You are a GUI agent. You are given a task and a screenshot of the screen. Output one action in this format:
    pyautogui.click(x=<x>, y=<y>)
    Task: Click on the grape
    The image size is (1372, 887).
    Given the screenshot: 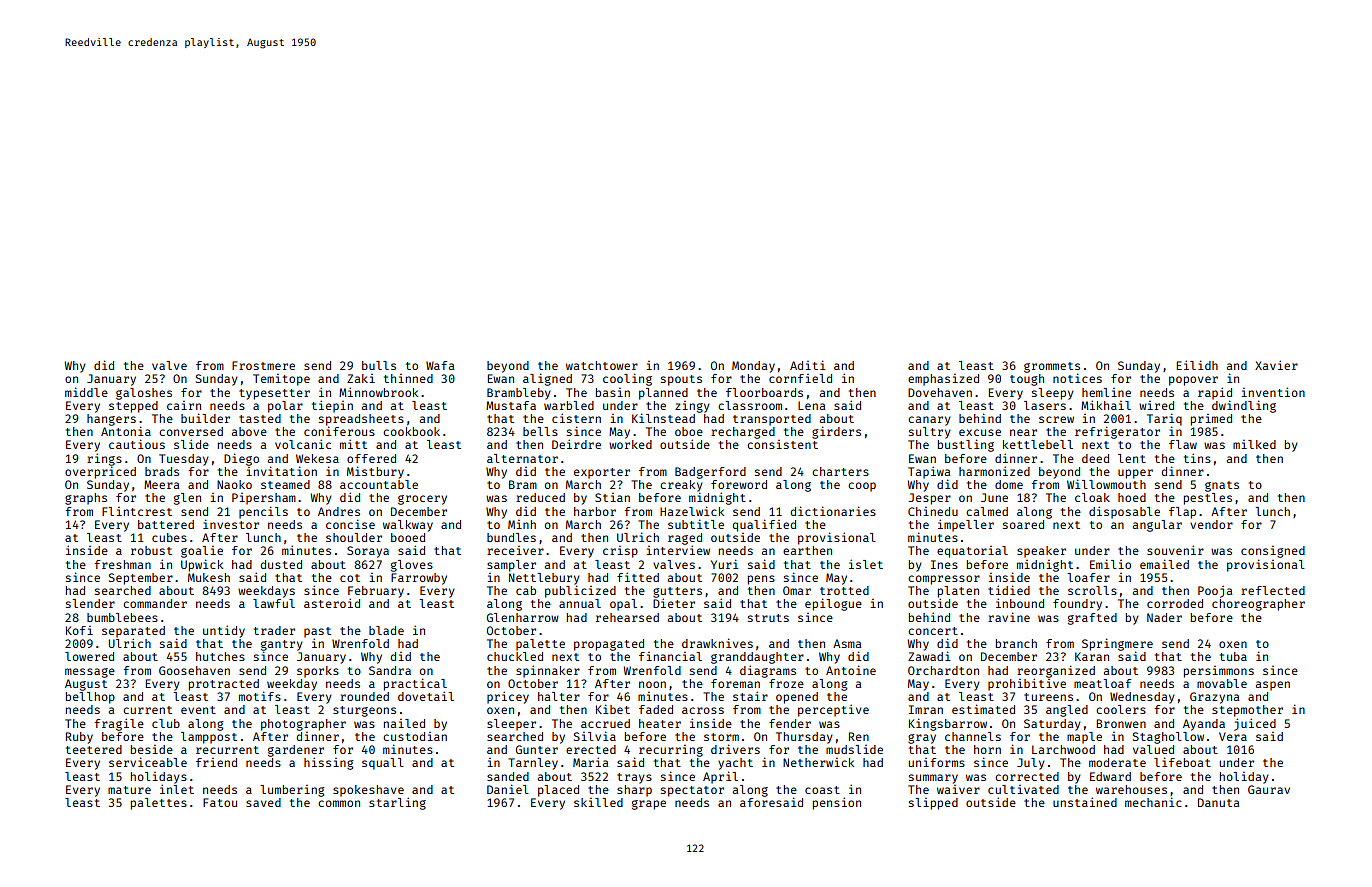 What is the action you would take?
    pyautogui.click(x=649, y=805)
